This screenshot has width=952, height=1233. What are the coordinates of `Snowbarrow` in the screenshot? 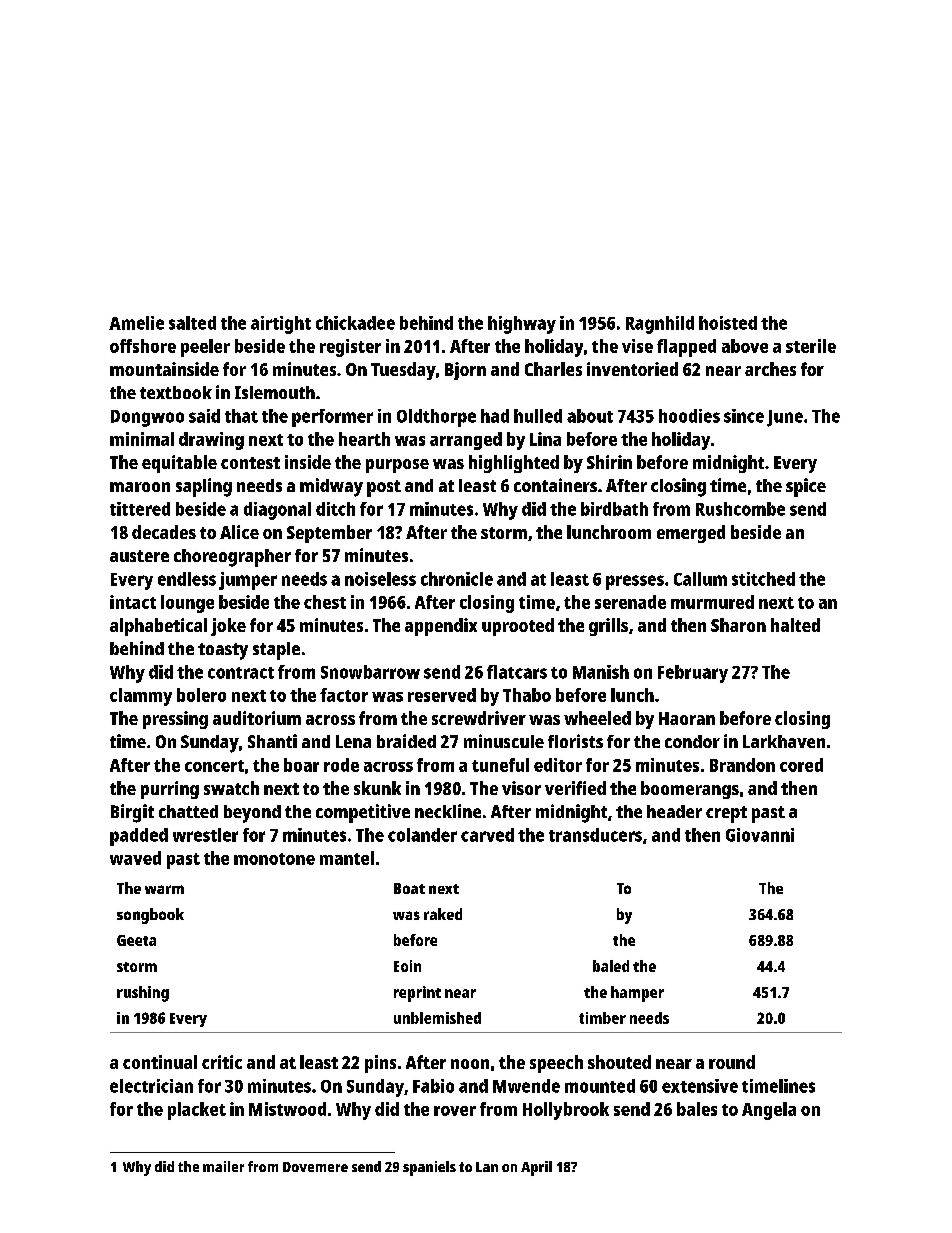 It's located at (370, 672).
